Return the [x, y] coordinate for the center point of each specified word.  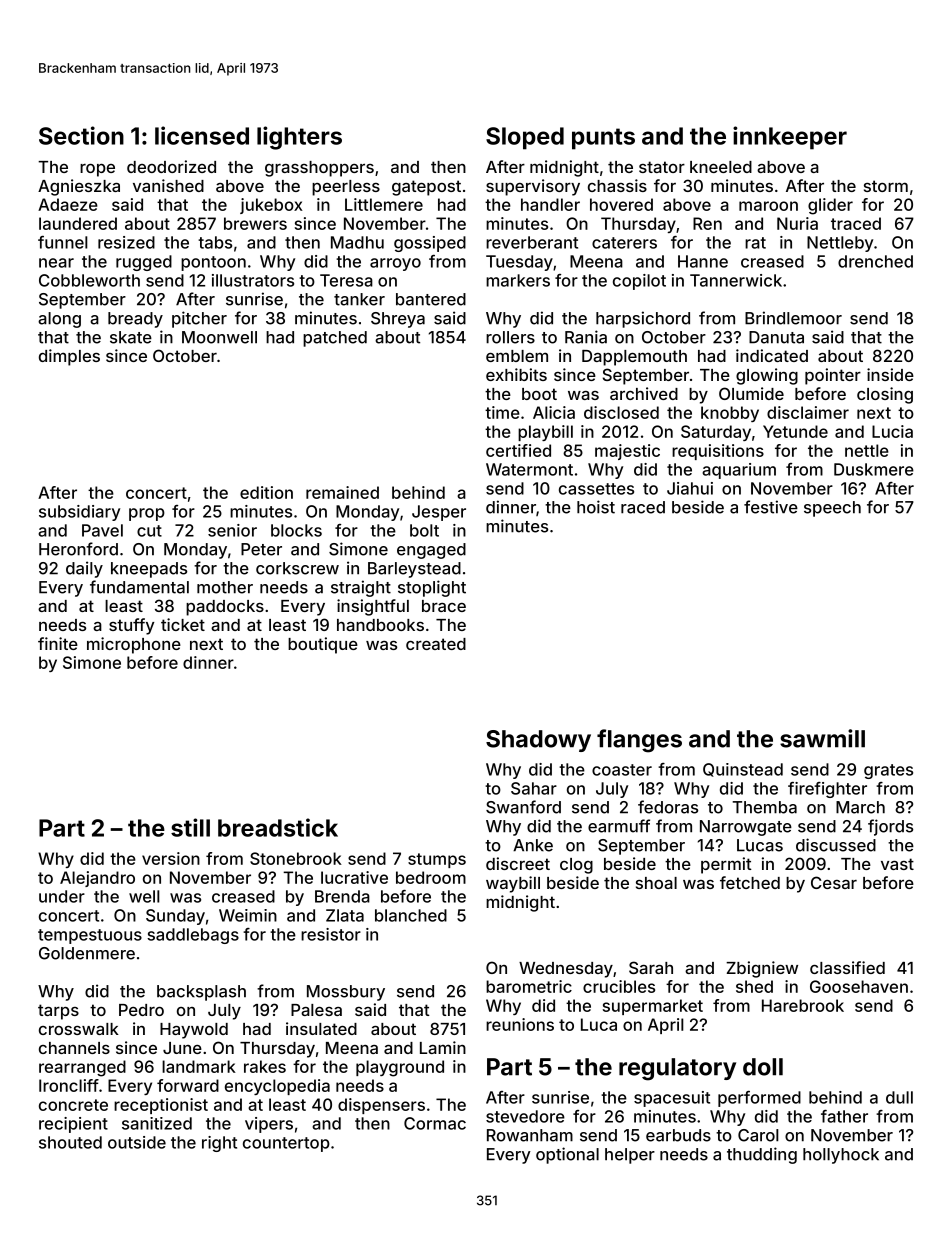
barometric [529, 986]
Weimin [248, 915]
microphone [134, 645]
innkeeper [790, 138]
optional [567, 1155]
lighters [299, 138]
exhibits [516, 374]
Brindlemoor [793, 318]
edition [266, 492]
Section [81, 135]
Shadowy [538, 741]
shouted [70, 1142]
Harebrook [803, 1005]
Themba [765, 807]
